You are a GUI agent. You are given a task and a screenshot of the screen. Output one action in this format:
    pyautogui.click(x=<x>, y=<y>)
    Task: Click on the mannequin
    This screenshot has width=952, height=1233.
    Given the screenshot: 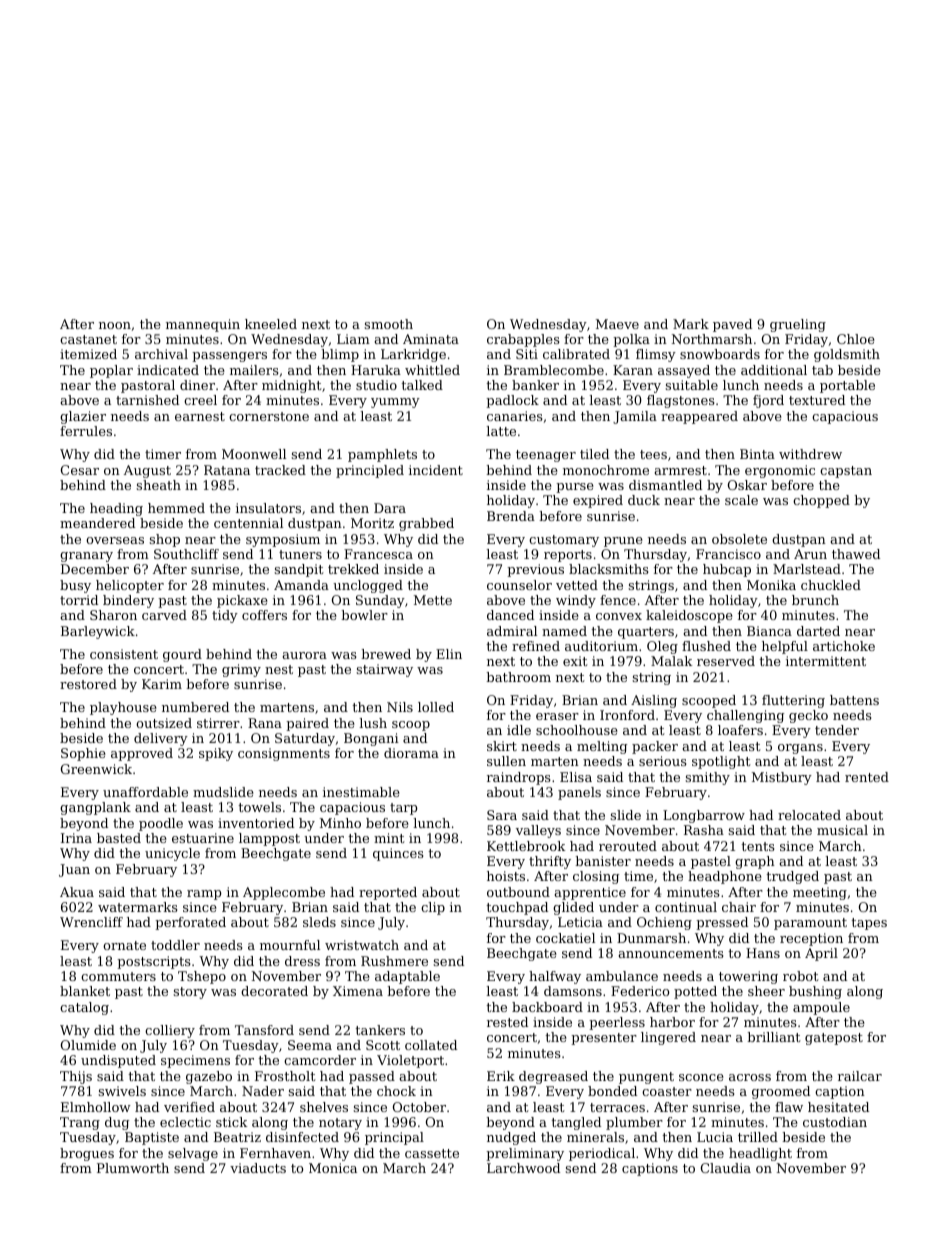 What is the action you would take?
    pyautogui.click(x=203, y=325)
